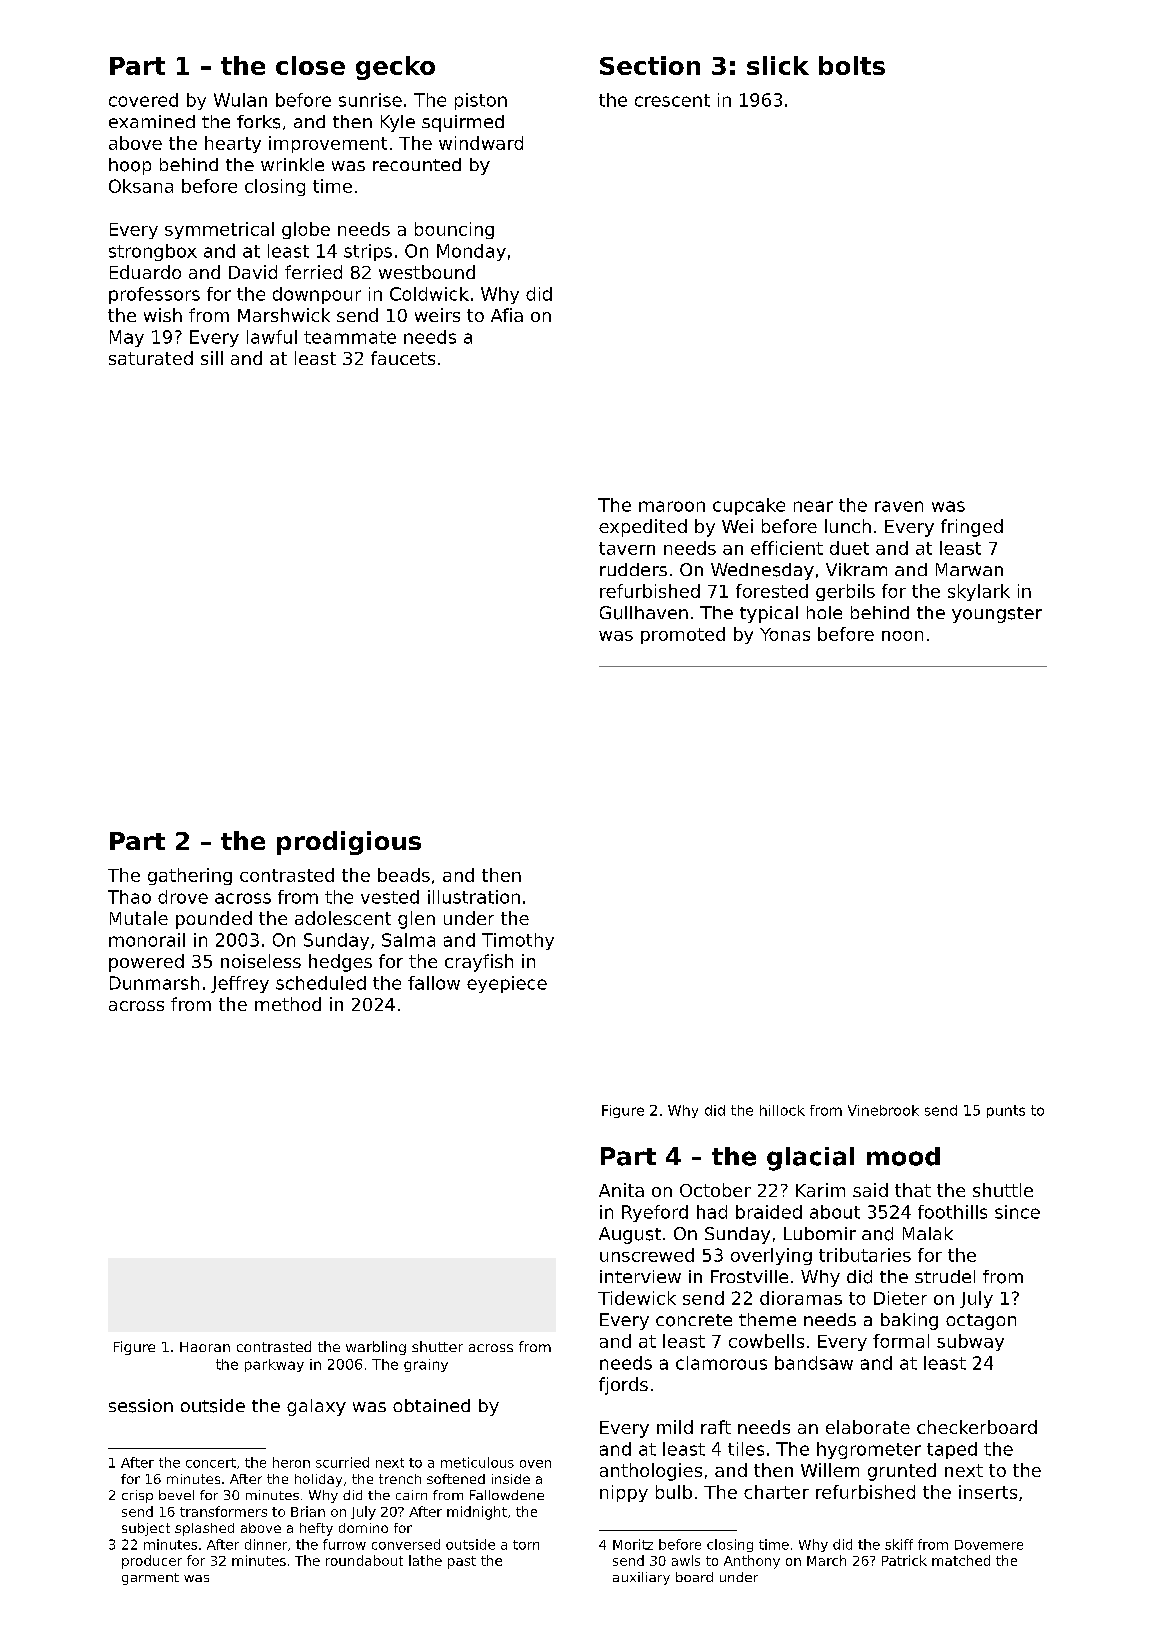 This page has height=1634, width=1155. I want to click on youngster, so click(997, 615).
